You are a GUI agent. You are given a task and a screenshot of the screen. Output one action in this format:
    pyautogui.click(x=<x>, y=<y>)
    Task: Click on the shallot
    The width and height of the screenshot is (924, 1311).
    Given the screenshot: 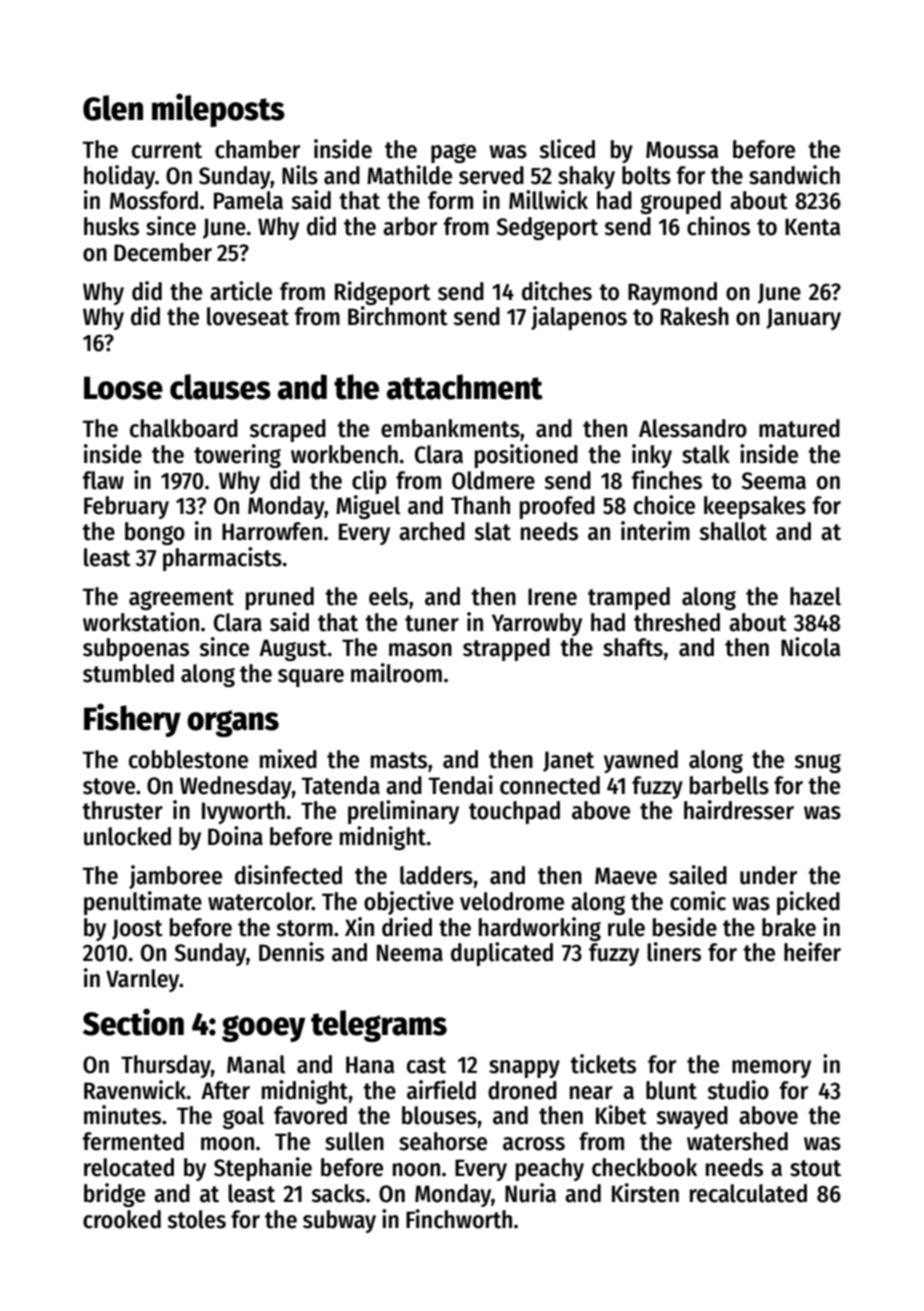 What is the action you would take?
    pyautogui.click(x=733, y=531)
